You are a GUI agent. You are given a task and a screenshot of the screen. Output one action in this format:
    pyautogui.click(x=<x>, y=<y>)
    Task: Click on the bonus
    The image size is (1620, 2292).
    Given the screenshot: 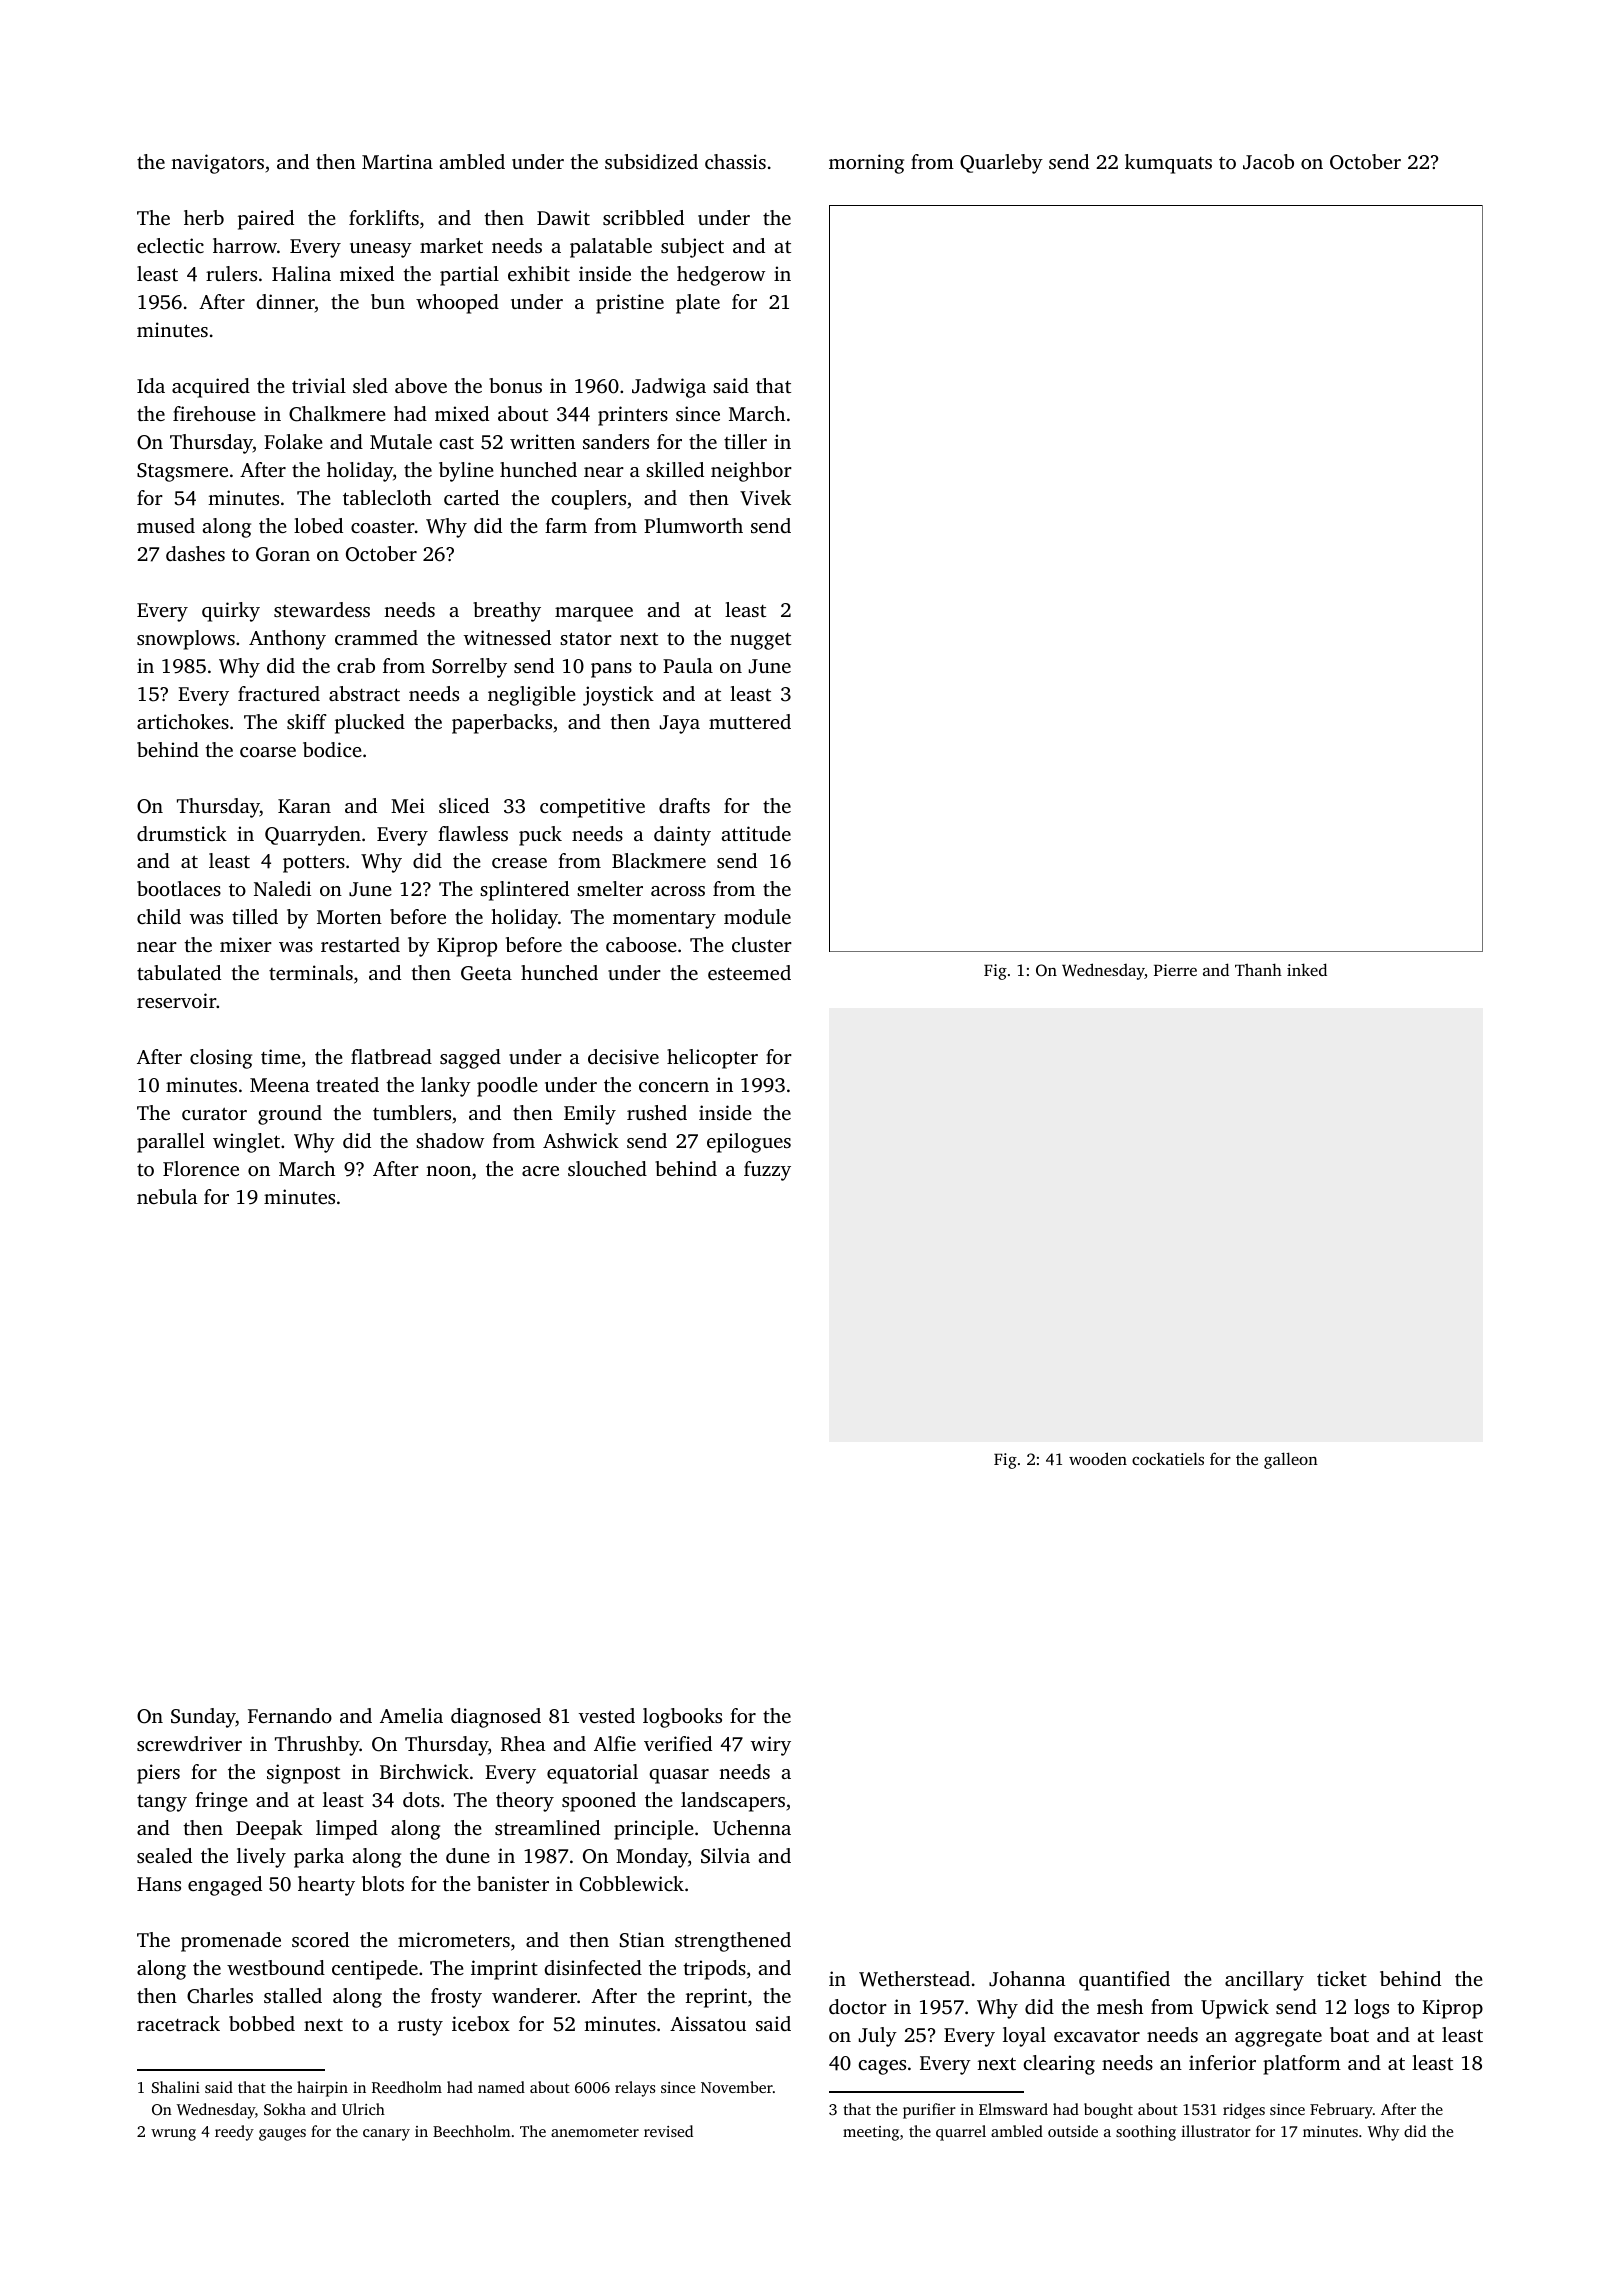 What is the action you would take?
    pyautogui.click(x=515, y=385)
